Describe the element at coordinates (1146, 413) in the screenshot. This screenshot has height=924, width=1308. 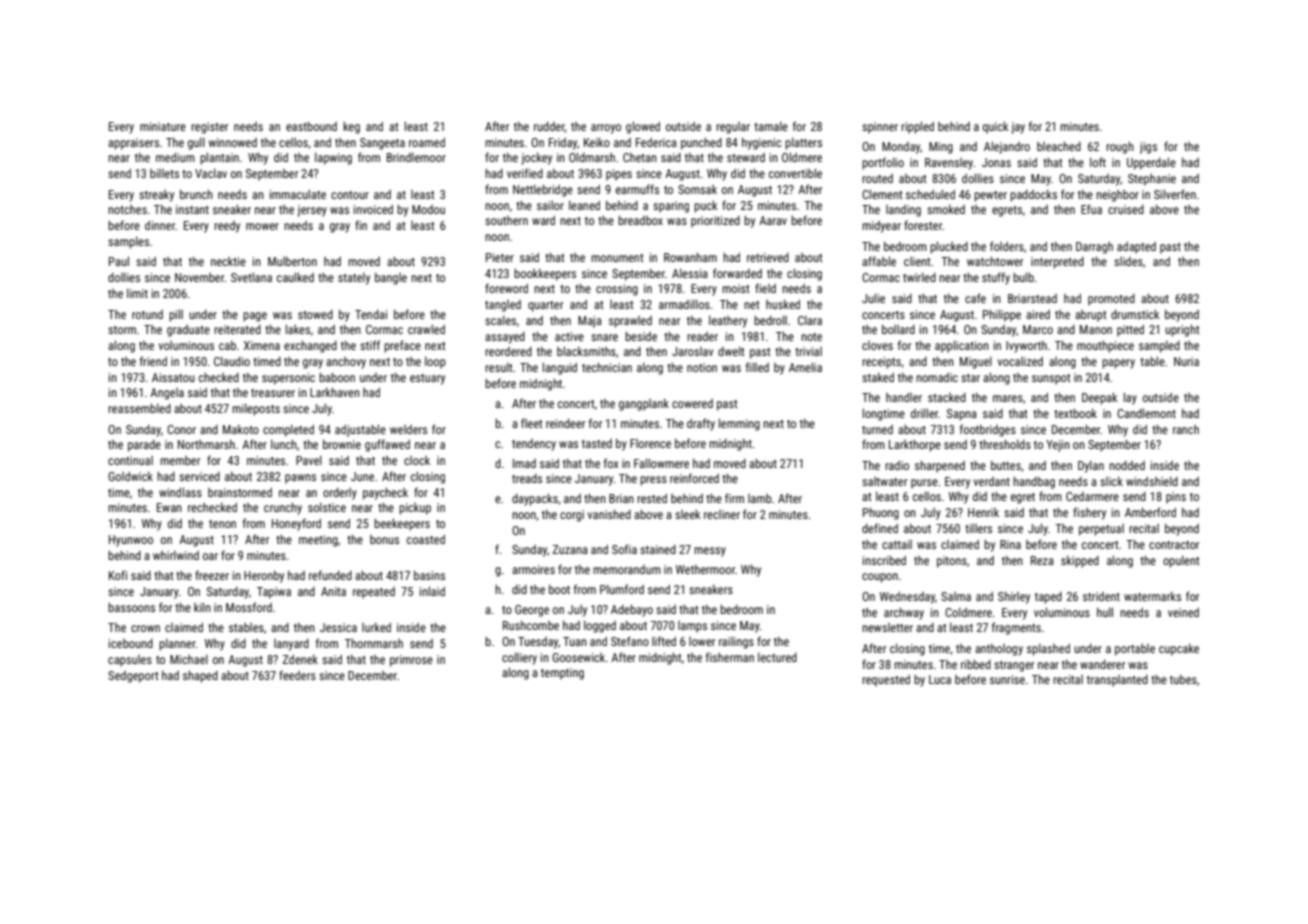
I see `Candlemont` at that location.
